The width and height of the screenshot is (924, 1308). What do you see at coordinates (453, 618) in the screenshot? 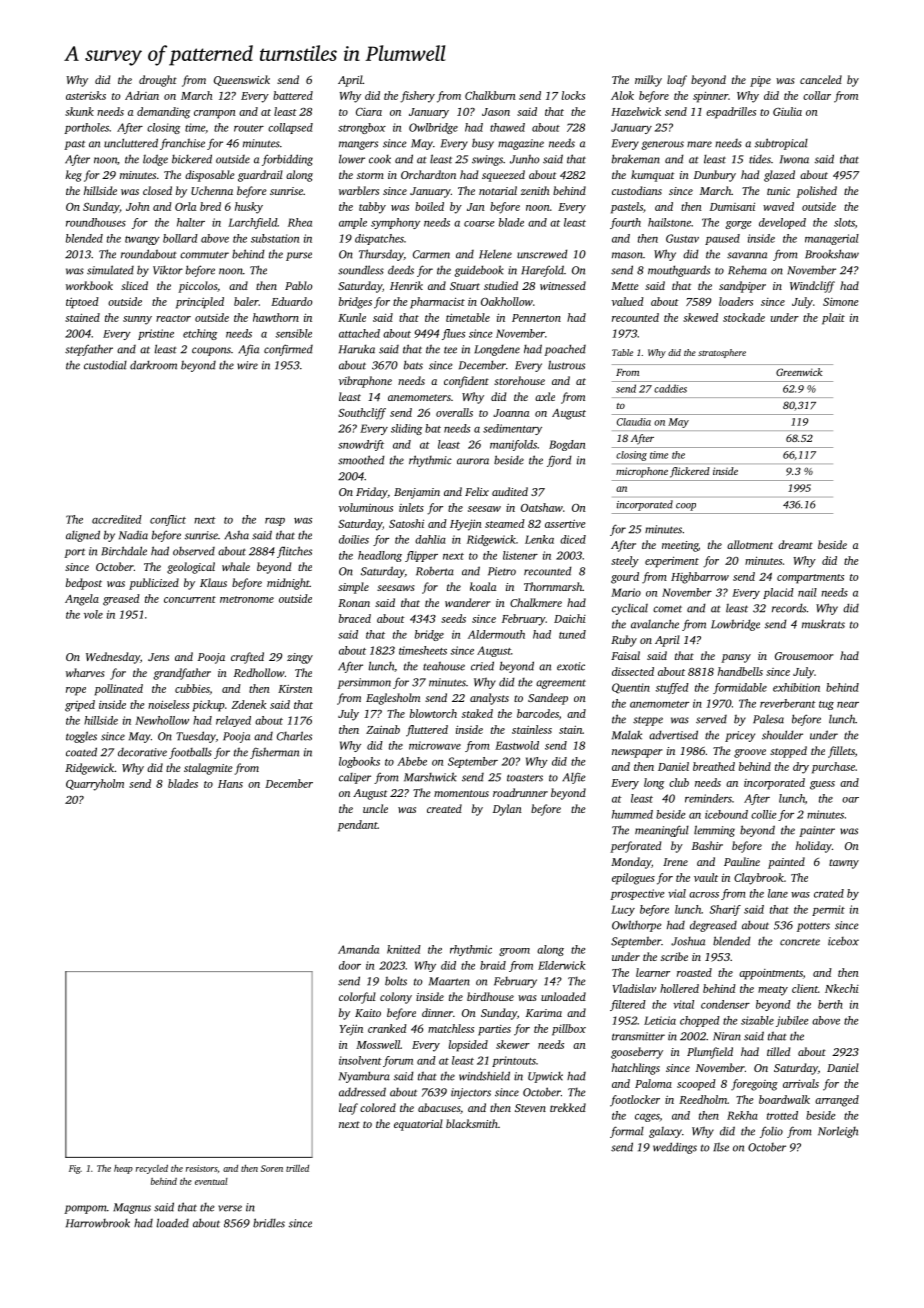
I see `seeds` at bounding box center [453, 618].
